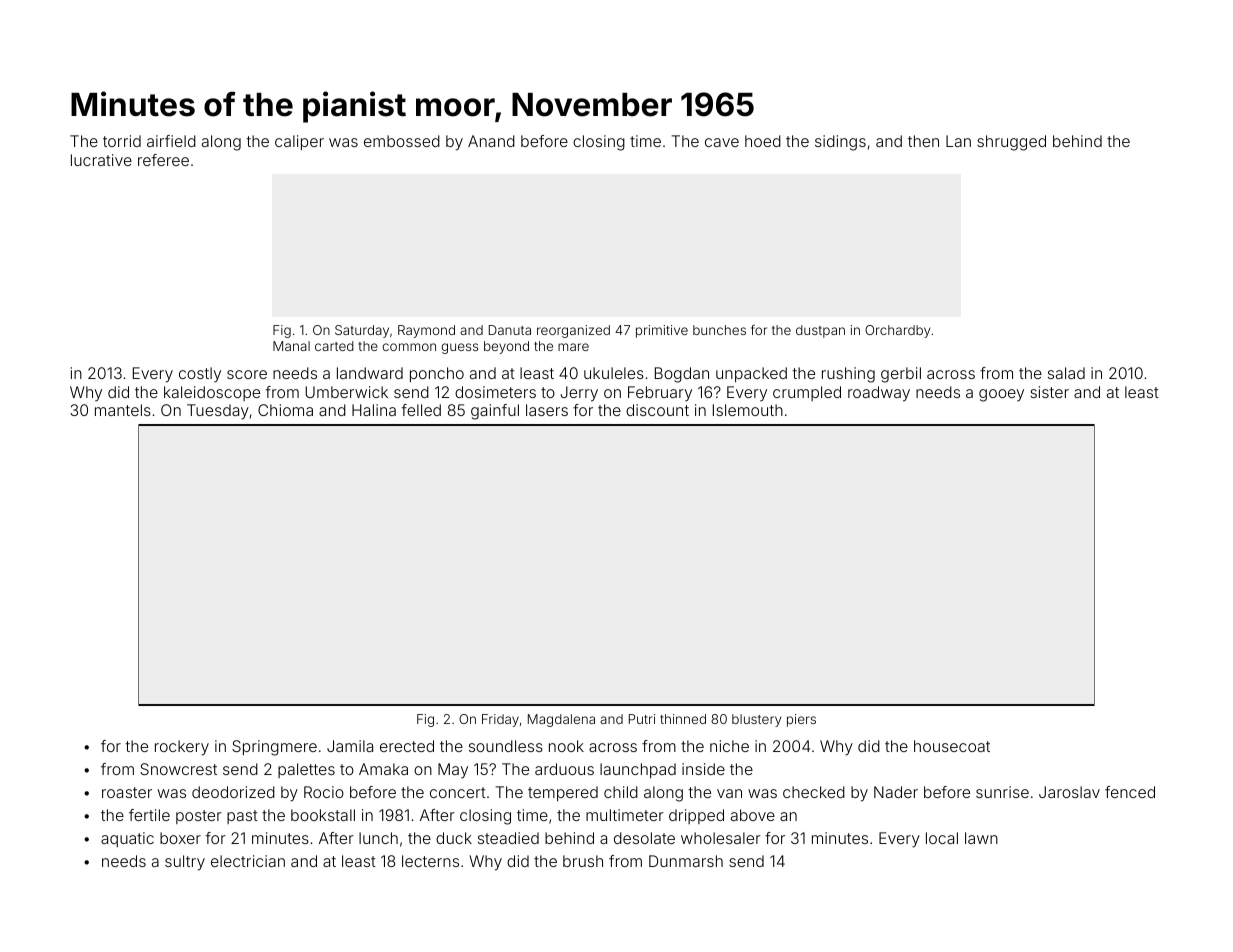 This screenshot has height=952, width=1233. What do you see at coordinates (149, 815) in the screenshot?
I see `fertile` at bounding box center [149, 815].
